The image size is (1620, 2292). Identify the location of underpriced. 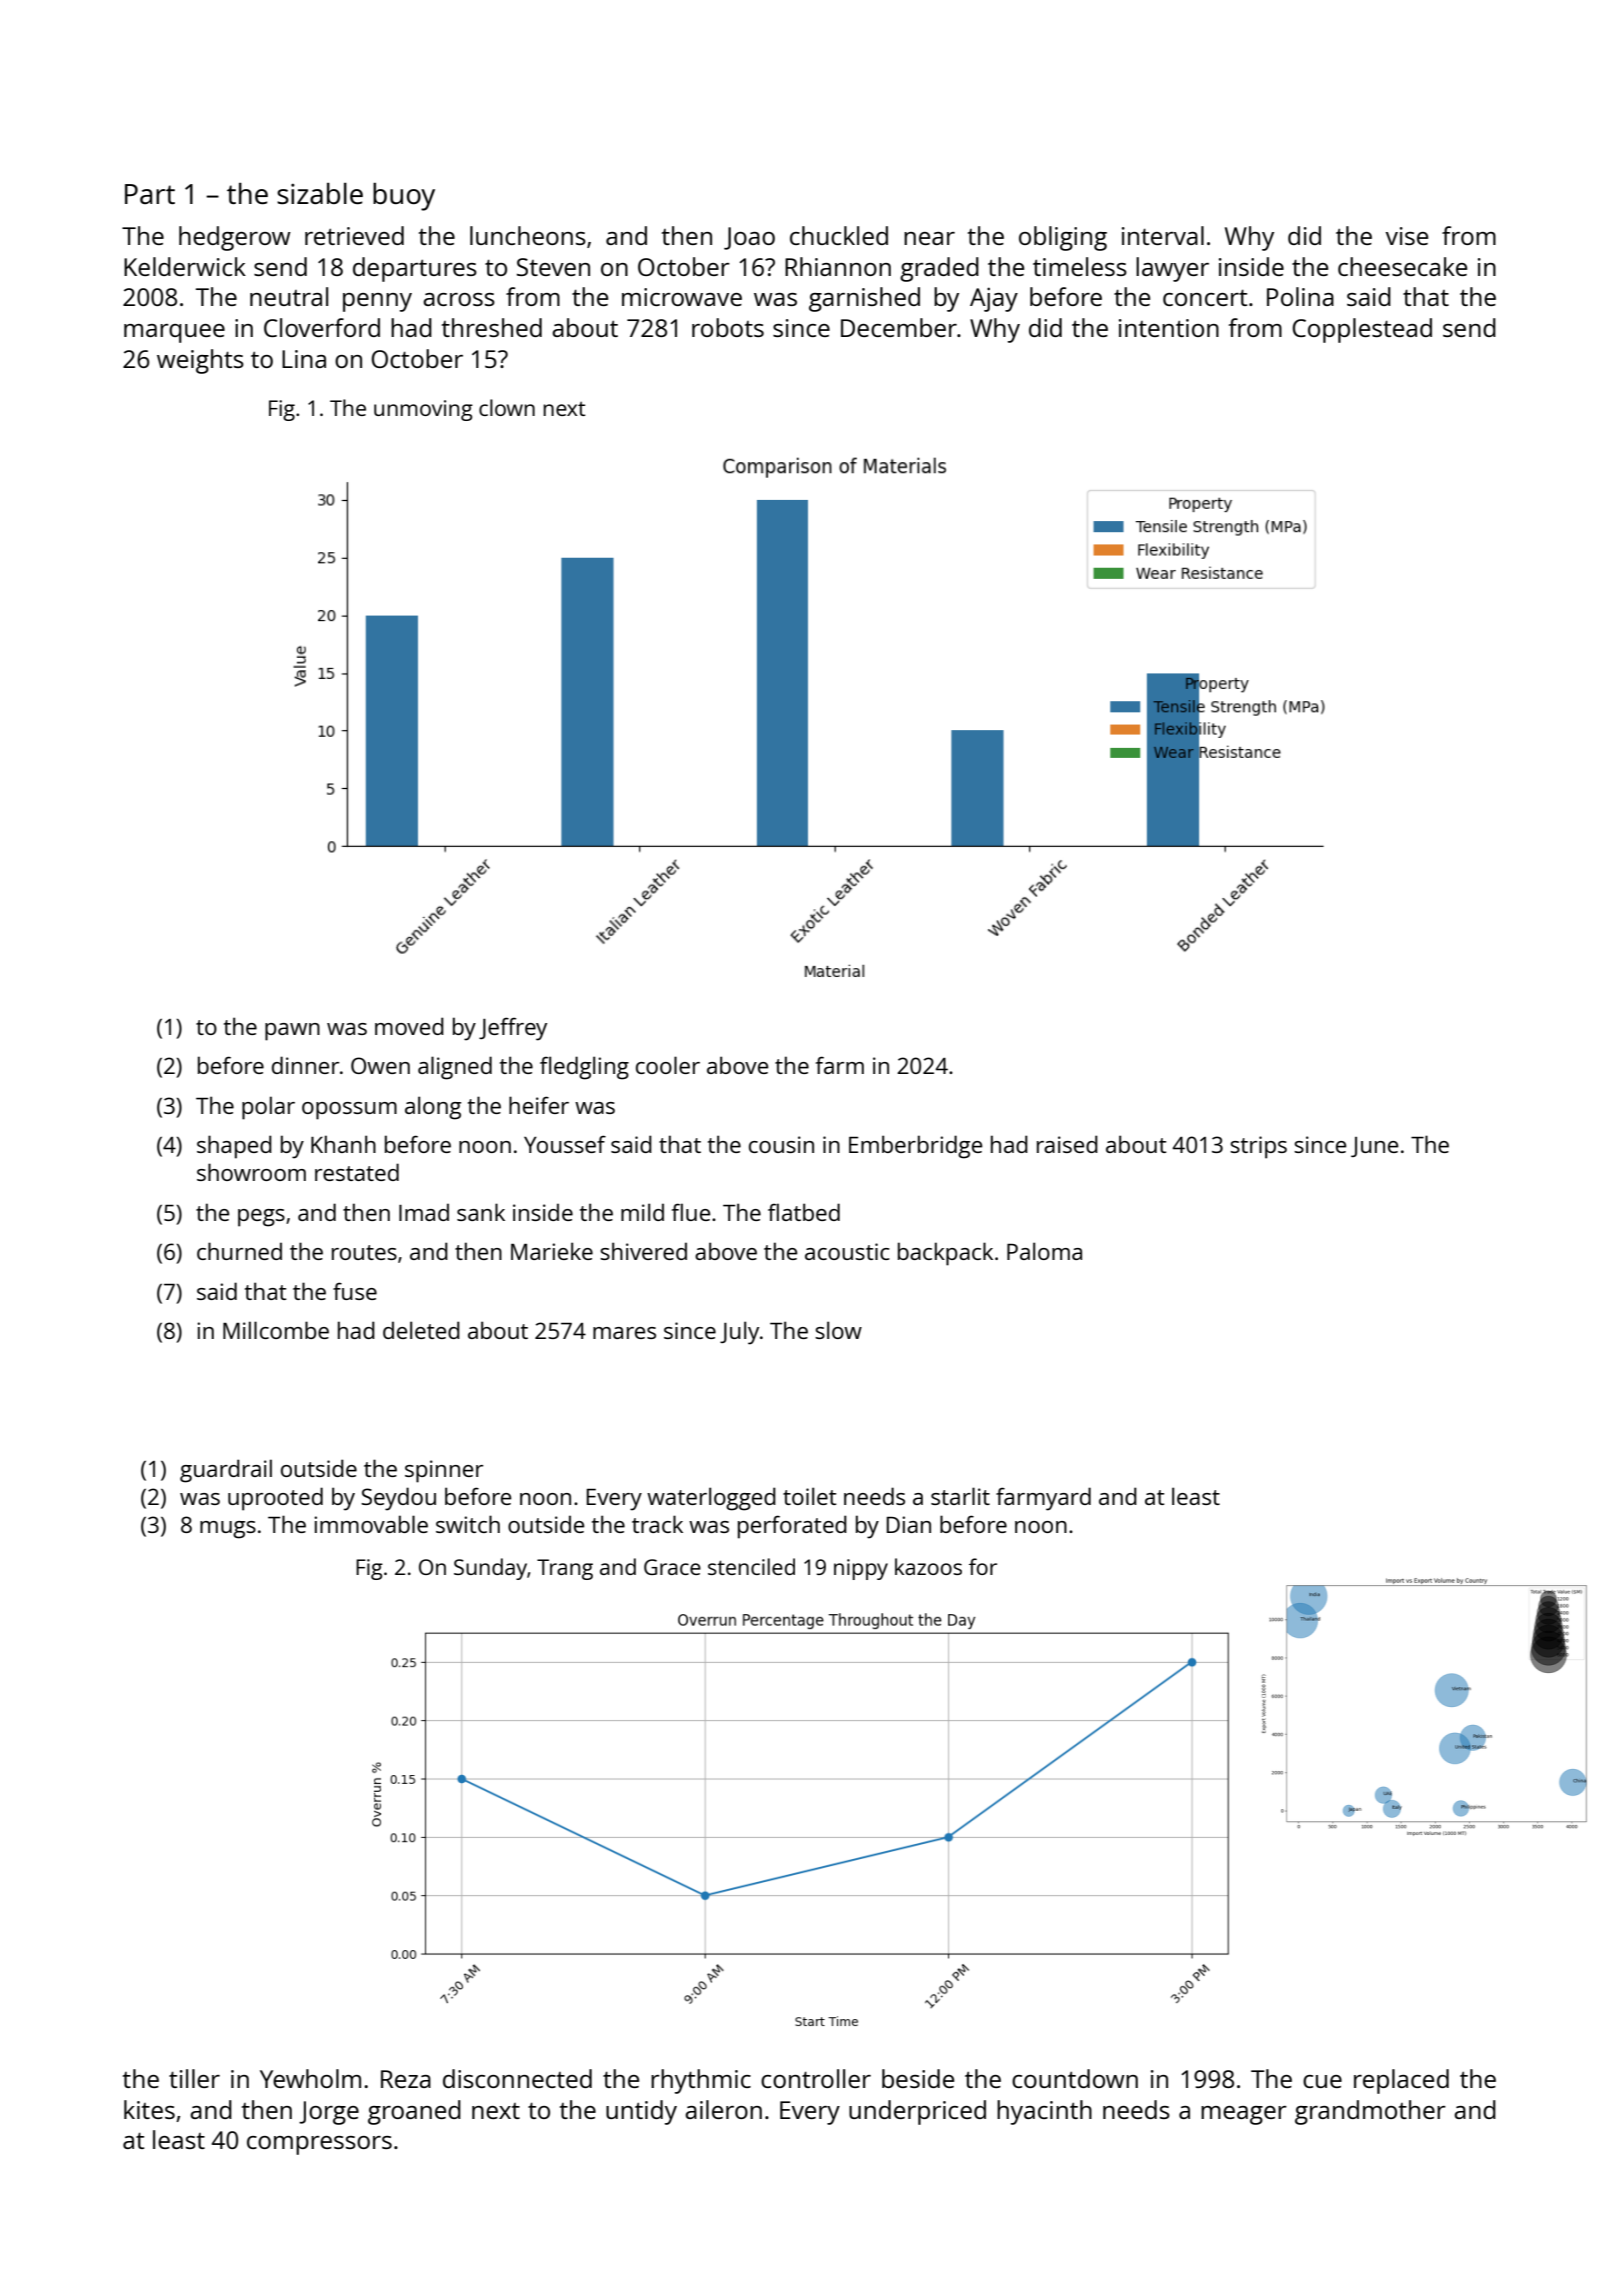
(917, 2112).
